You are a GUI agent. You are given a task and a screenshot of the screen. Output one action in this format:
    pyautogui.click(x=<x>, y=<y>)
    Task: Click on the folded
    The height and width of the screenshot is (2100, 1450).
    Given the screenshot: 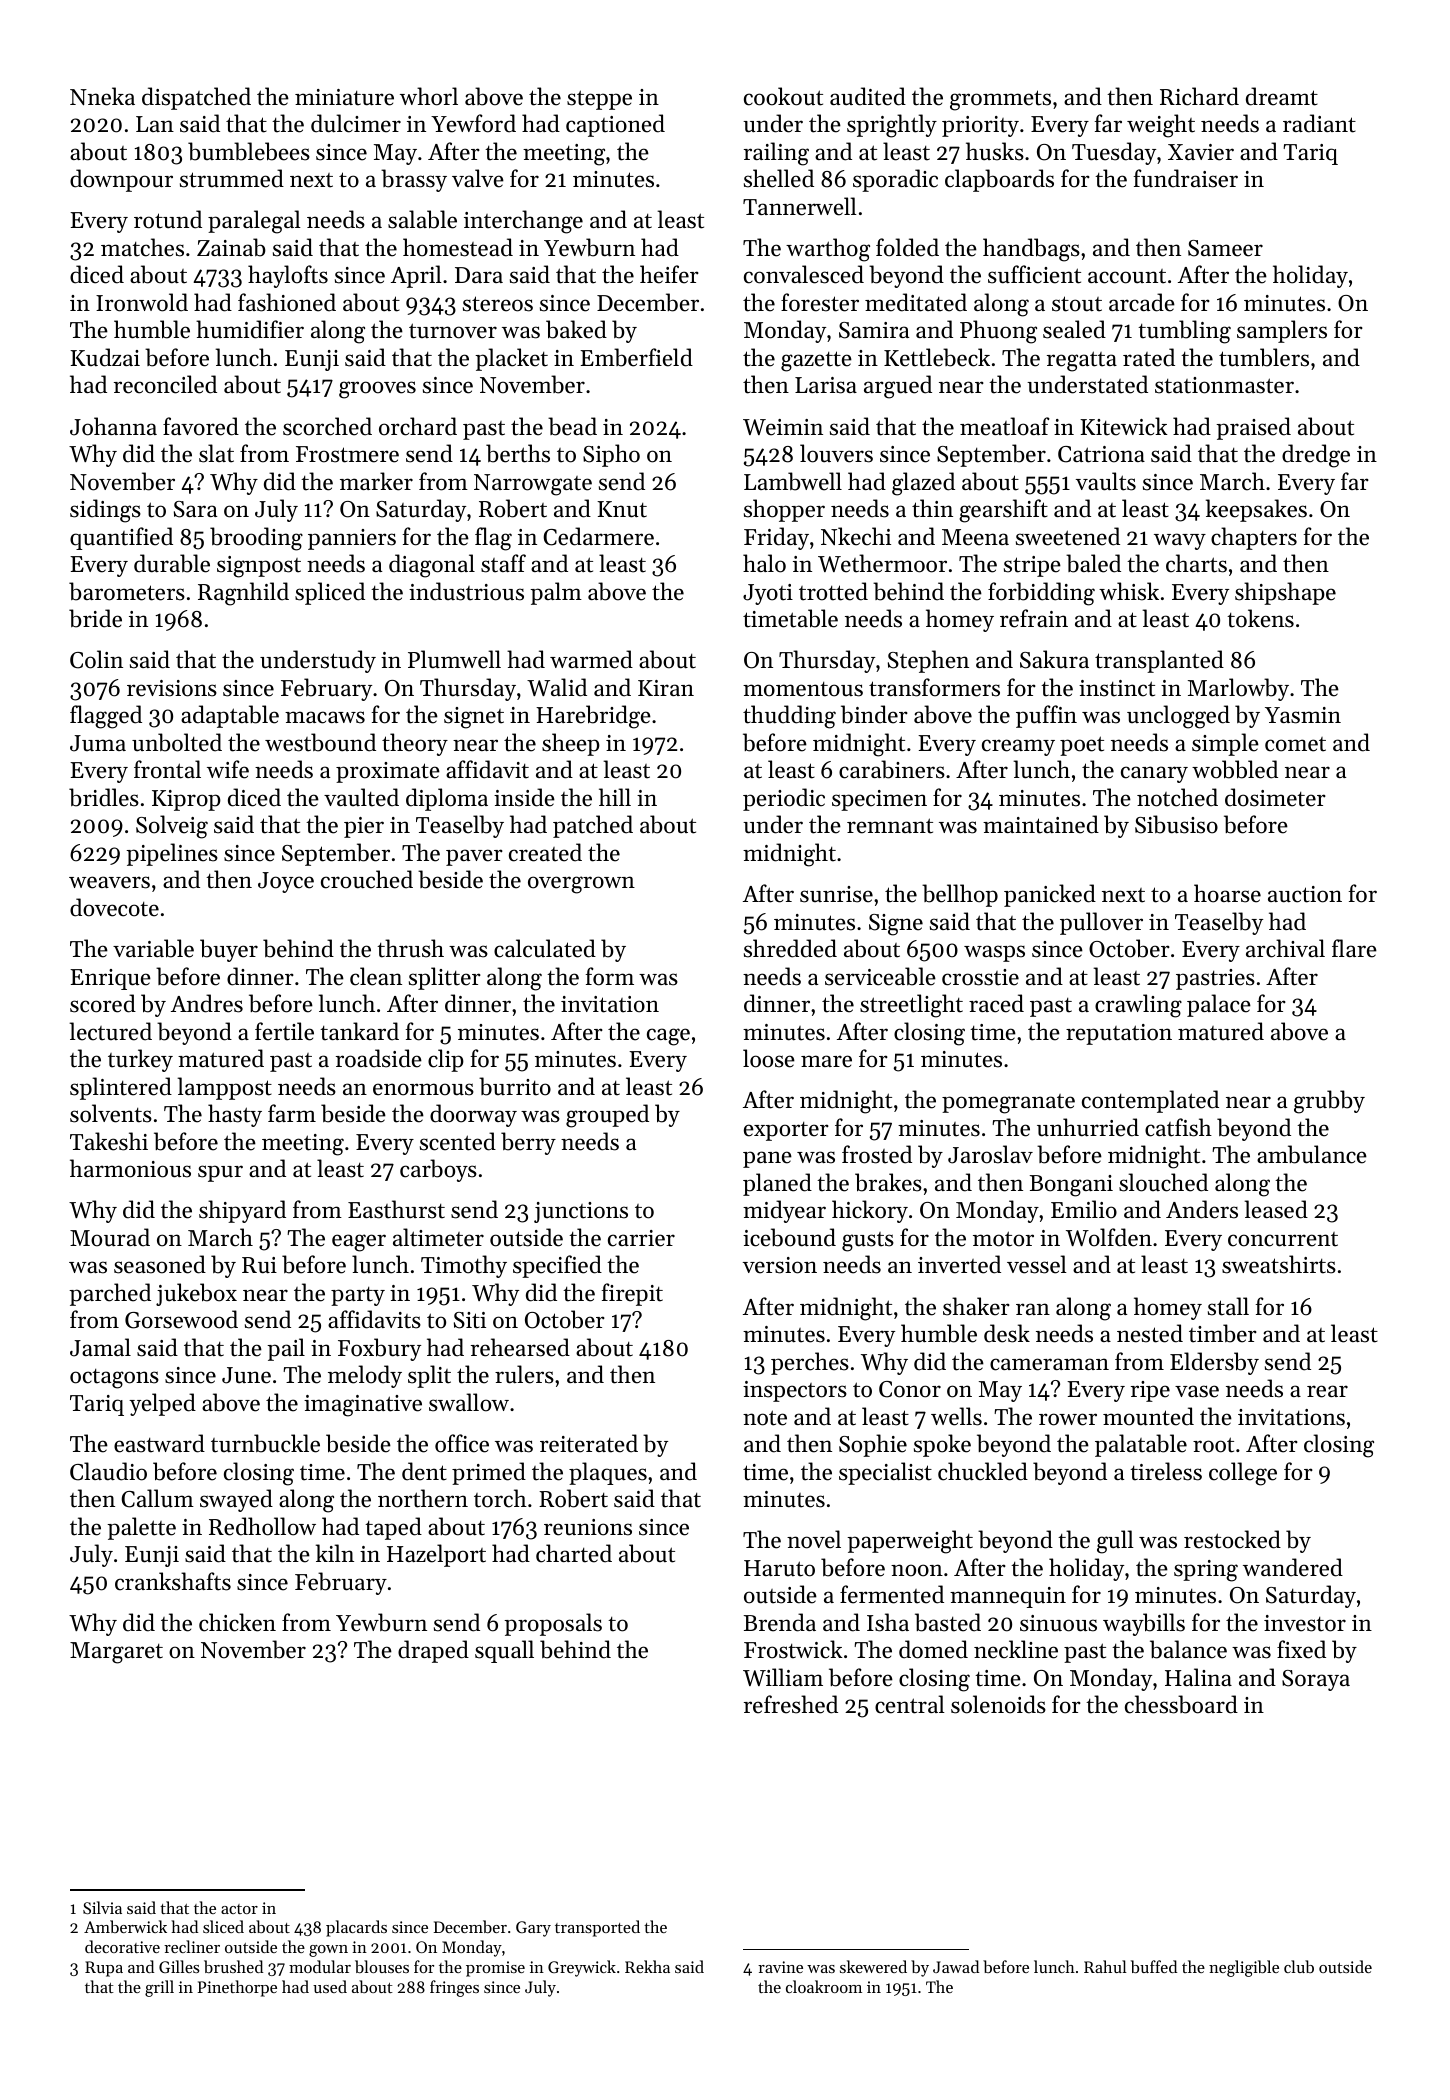 What is the action you would take?
    pyautogui.click(x=907, y=247)
